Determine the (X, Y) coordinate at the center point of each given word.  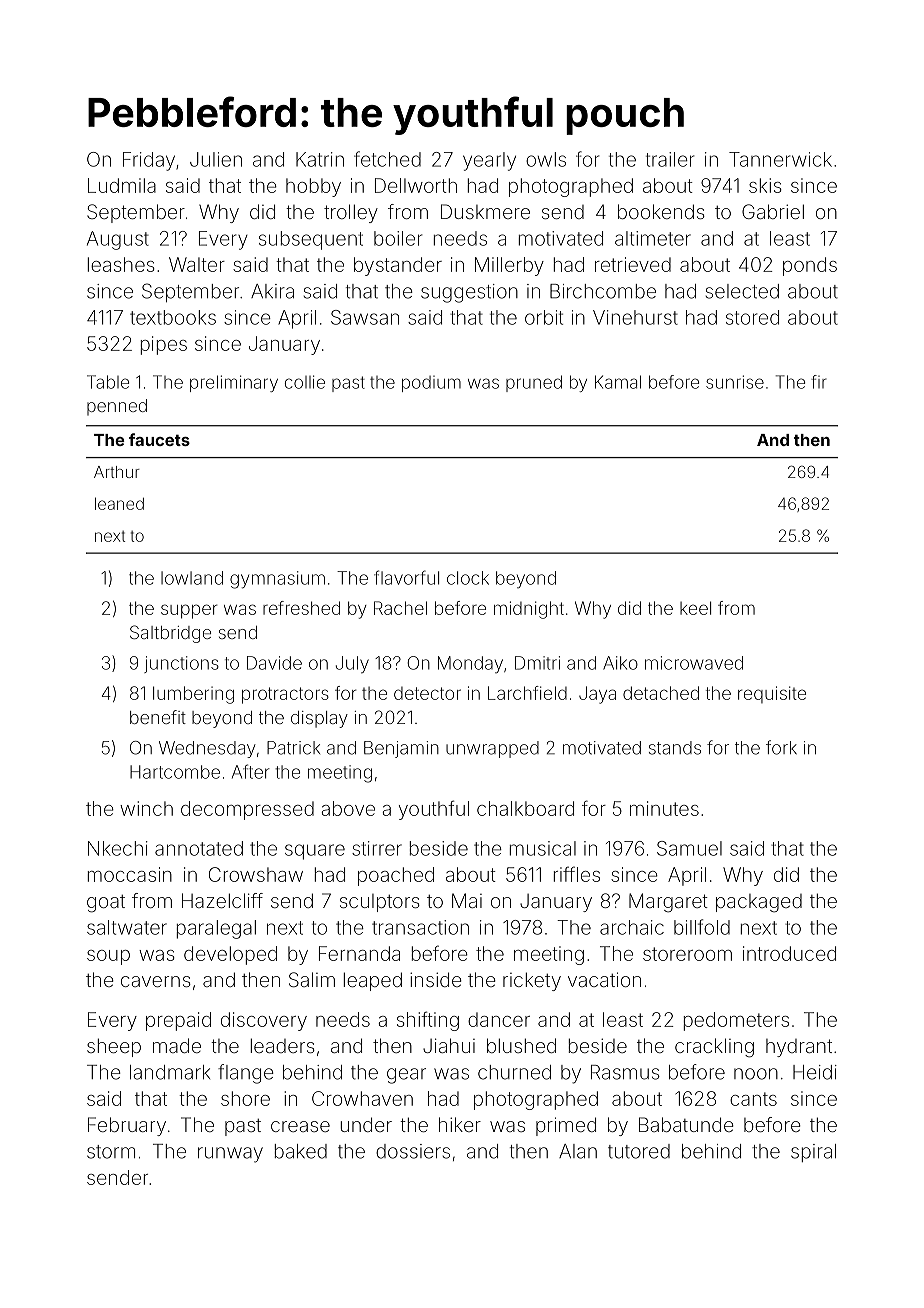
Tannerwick (780, 159)
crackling (714, 1048)
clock (468, 578)
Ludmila (122, 185)
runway (230, 1155)
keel (695, 608)
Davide (274, 663)
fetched (387, 159)
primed (566, 1126)
